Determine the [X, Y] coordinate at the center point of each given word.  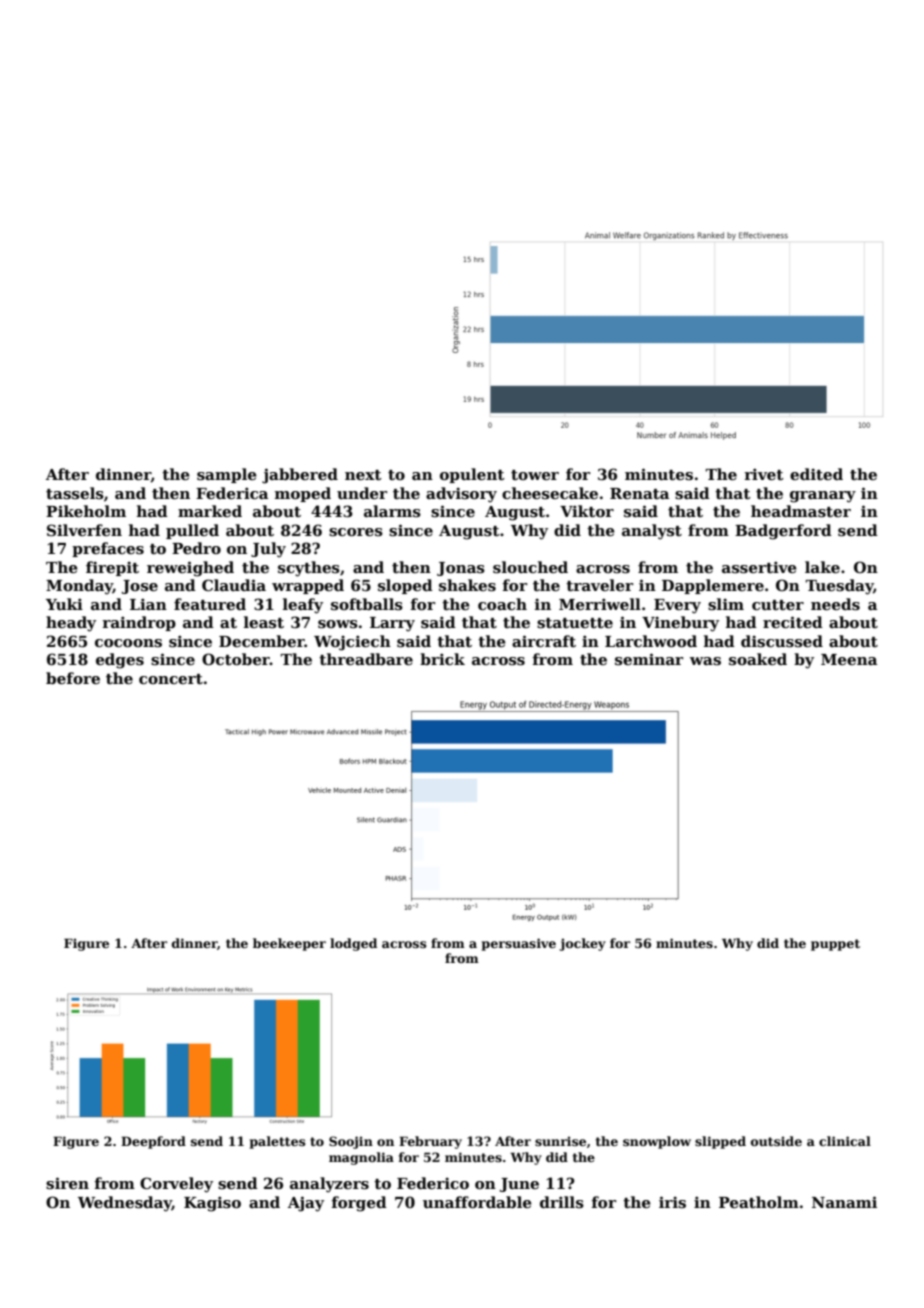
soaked [758, 659]
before [73, 678]
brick [442, 659]
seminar [649, 659]
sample [227, 475]
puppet [835, 945]
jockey [582, 944]
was [705, 661]
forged [359, 1204]
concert [171, 679]
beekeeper [289, 944]
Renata [639, 493]
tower [535, 475]
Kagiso [212, 1204]
